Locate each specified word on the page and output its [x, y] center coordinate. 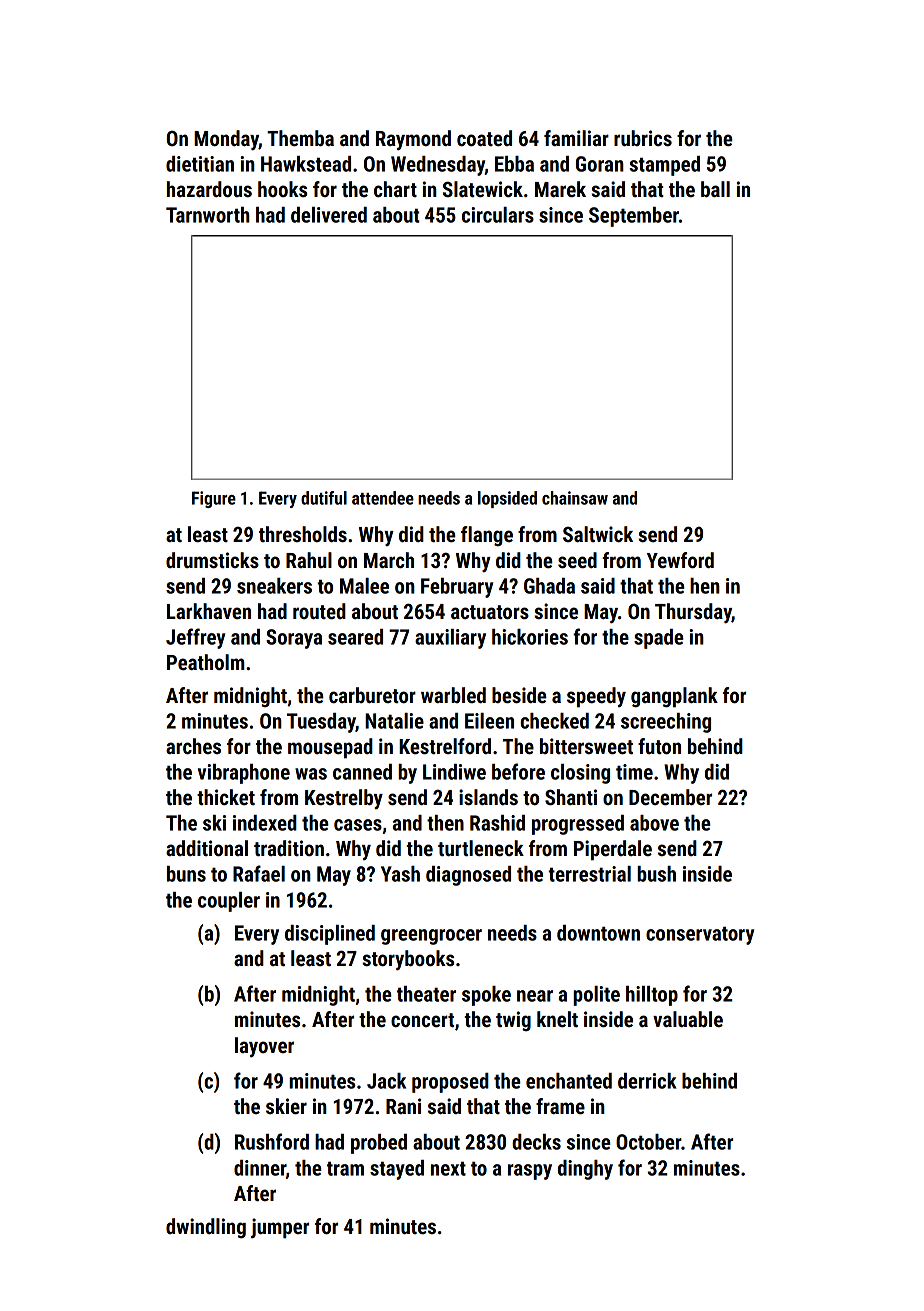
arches [193, 746]
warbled [453, 695]
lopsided [507, 499]
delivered [329, 215]
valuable [688, 1019]
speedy [596, 697]
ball [715, 189]
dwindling [206, 1228]
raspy [530, 1172]
